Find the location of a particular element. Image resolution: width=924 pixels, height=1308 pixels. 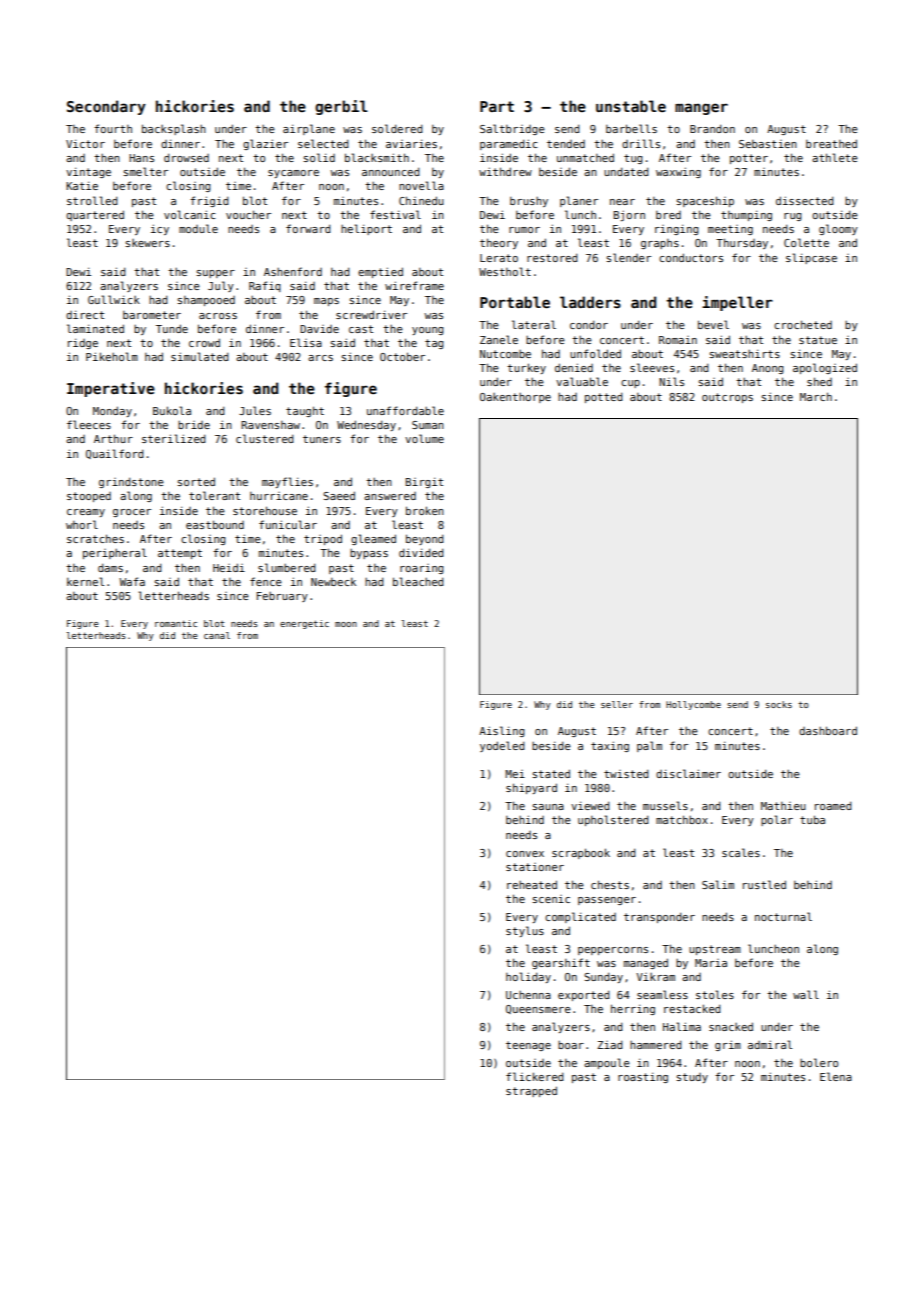

matchbox is located at coordinates (682, 819).
